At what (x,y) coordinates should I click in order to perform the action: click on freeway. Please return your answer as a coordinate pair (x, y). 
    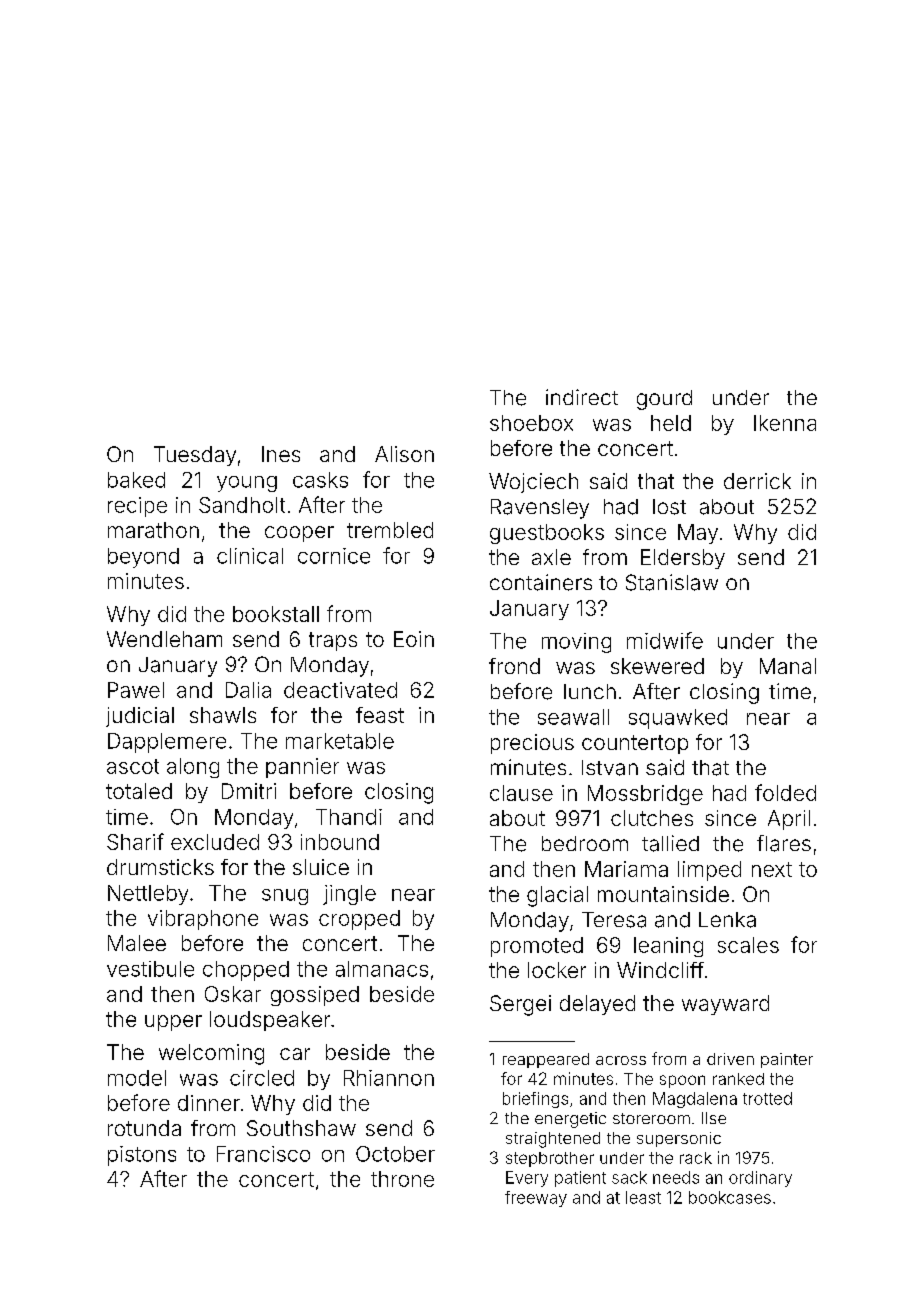
    Looking at the image, I should click on (536, 1199).
